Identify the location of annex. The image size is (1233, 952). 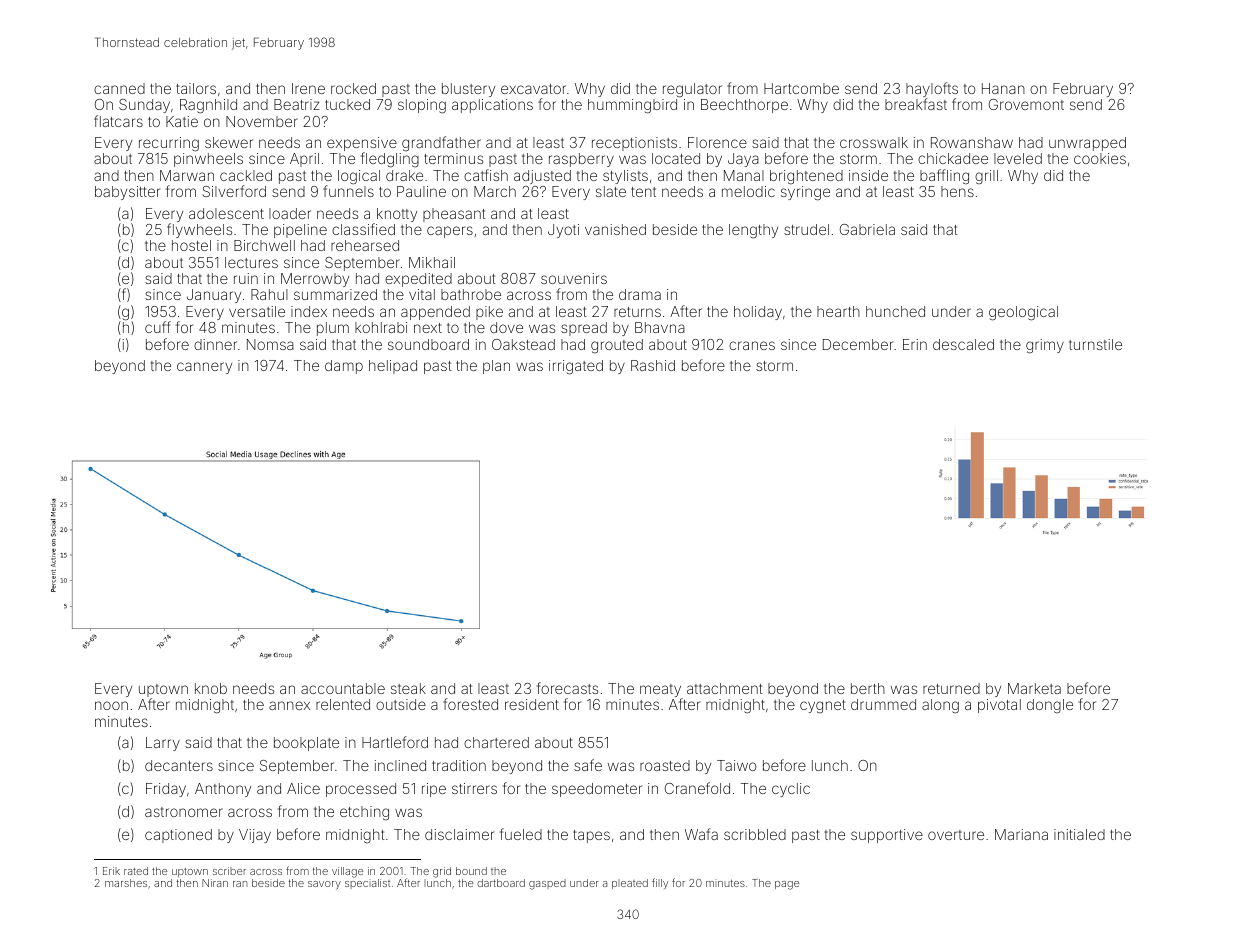
(289, 705).
